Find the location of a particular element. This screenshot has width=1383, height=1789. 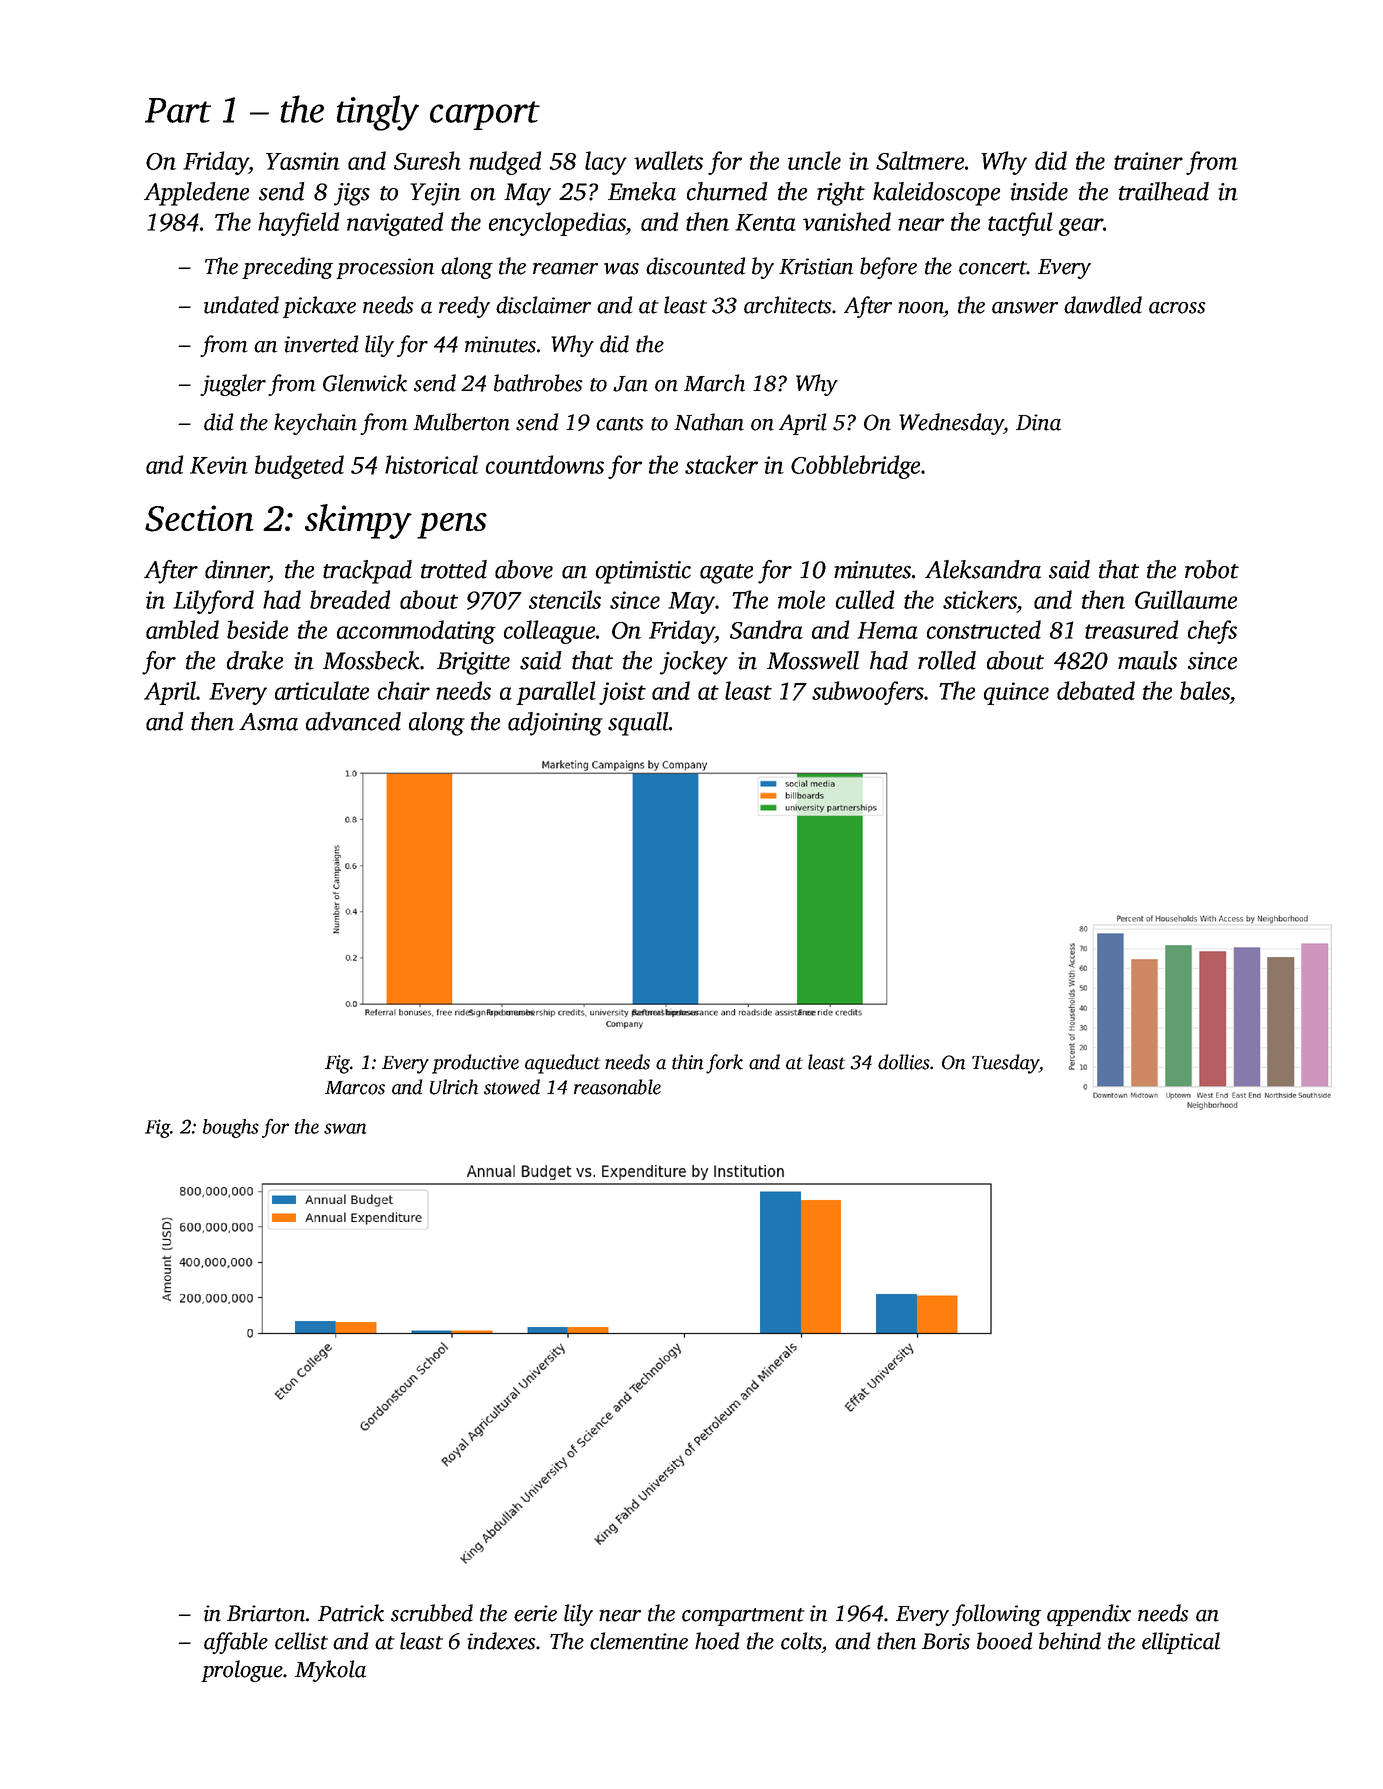

Asma is located at coordinates (268, 722).
